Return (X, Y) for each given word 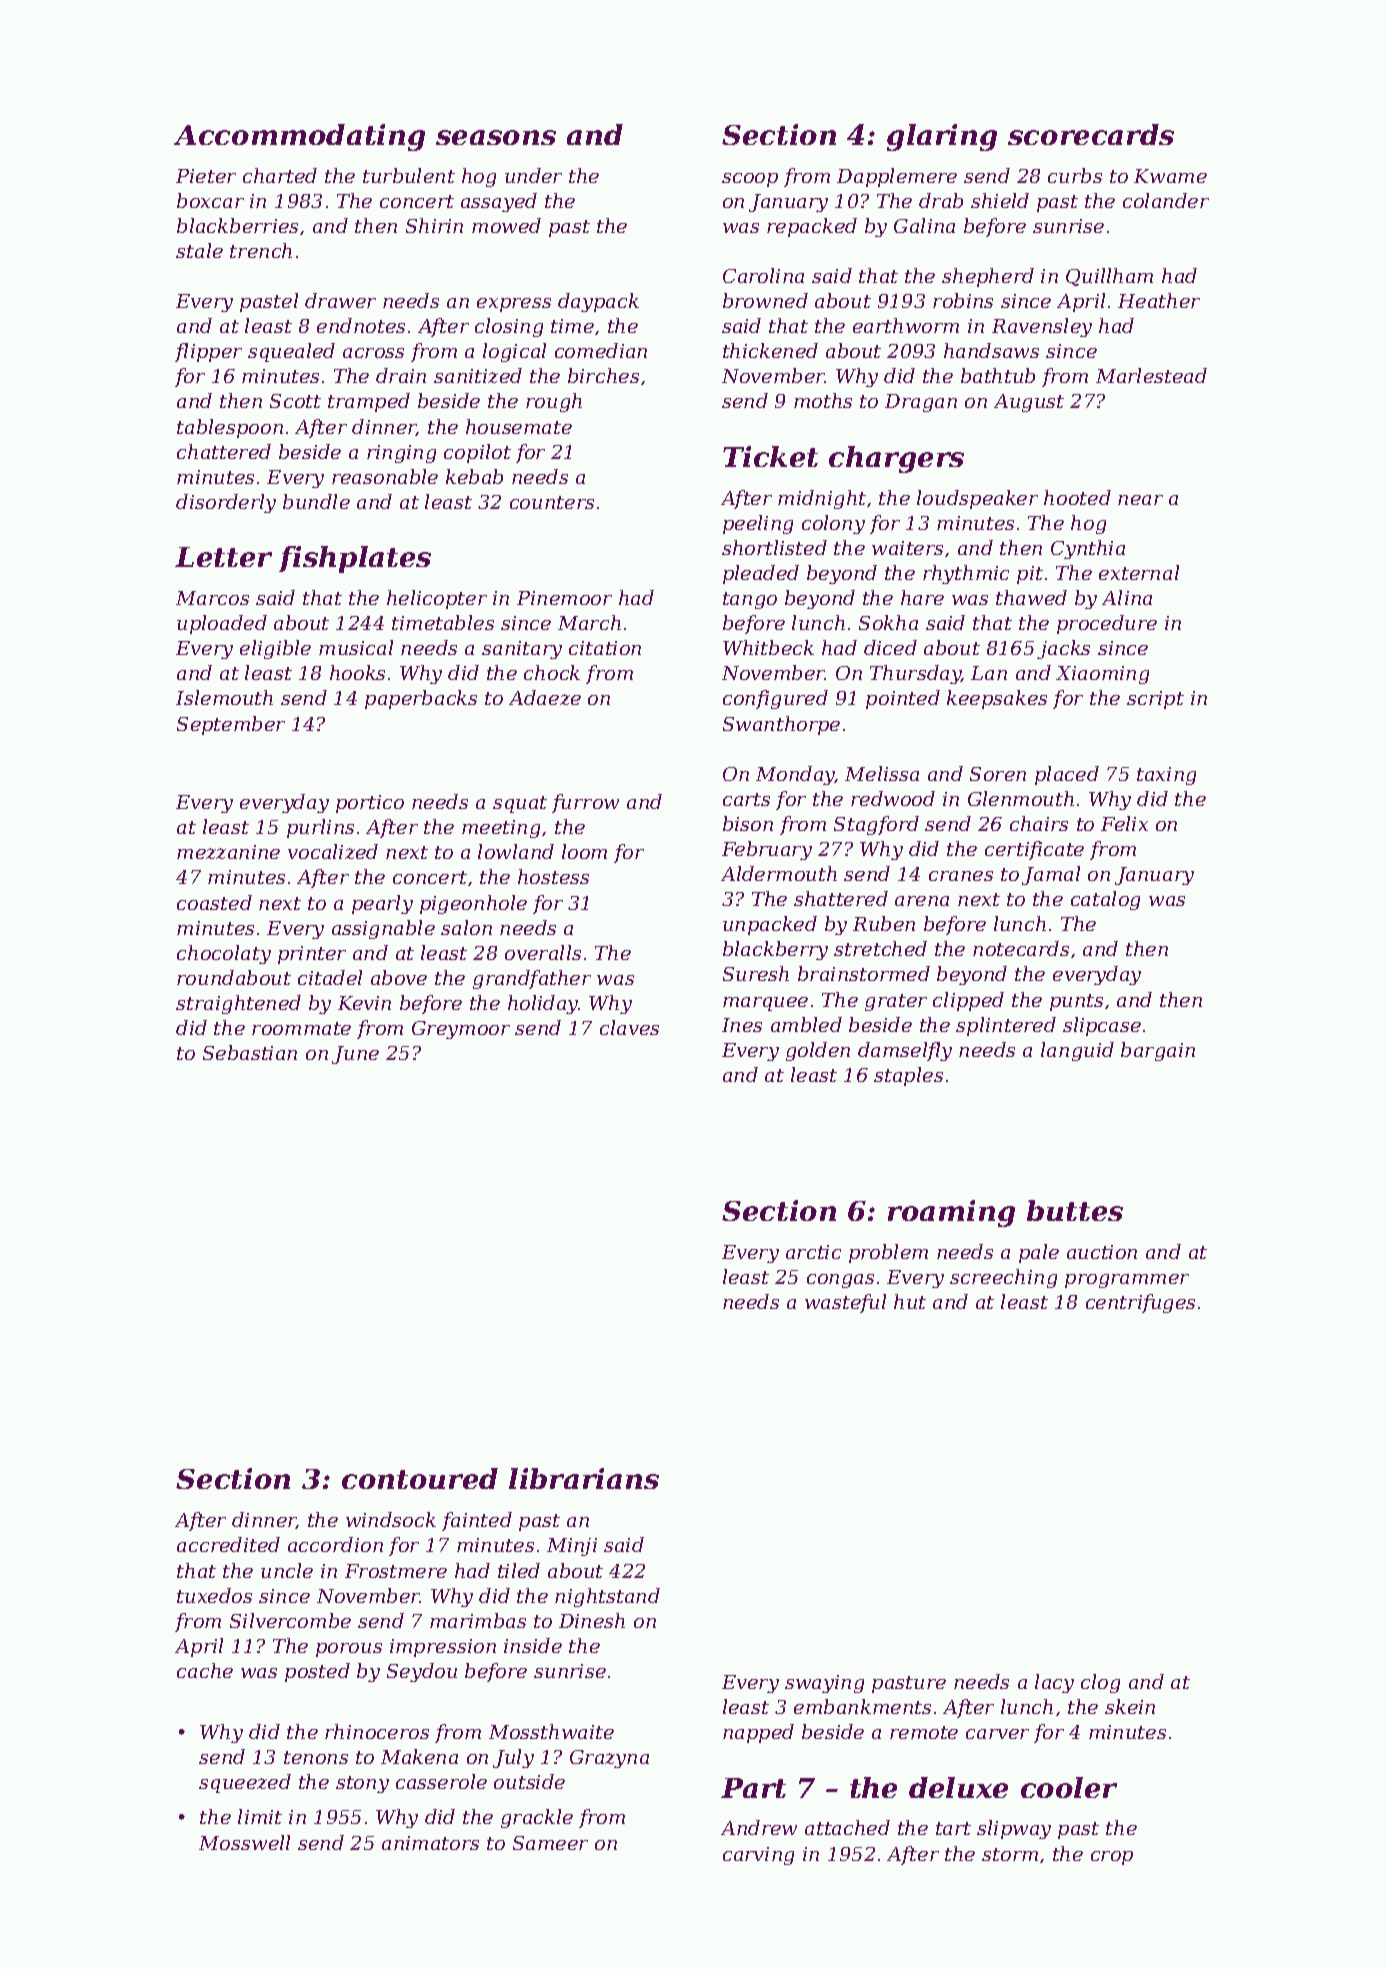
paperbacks (421, 699)
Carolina (763, 275)
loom (584, 851)
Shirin (434, 225)
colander (1166, 200)
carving (758, 1856)
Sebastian (250, 1052)
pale (1039, 1253)
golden (818, 1051)
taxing (1166, 776)
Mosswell (244, 1842)
